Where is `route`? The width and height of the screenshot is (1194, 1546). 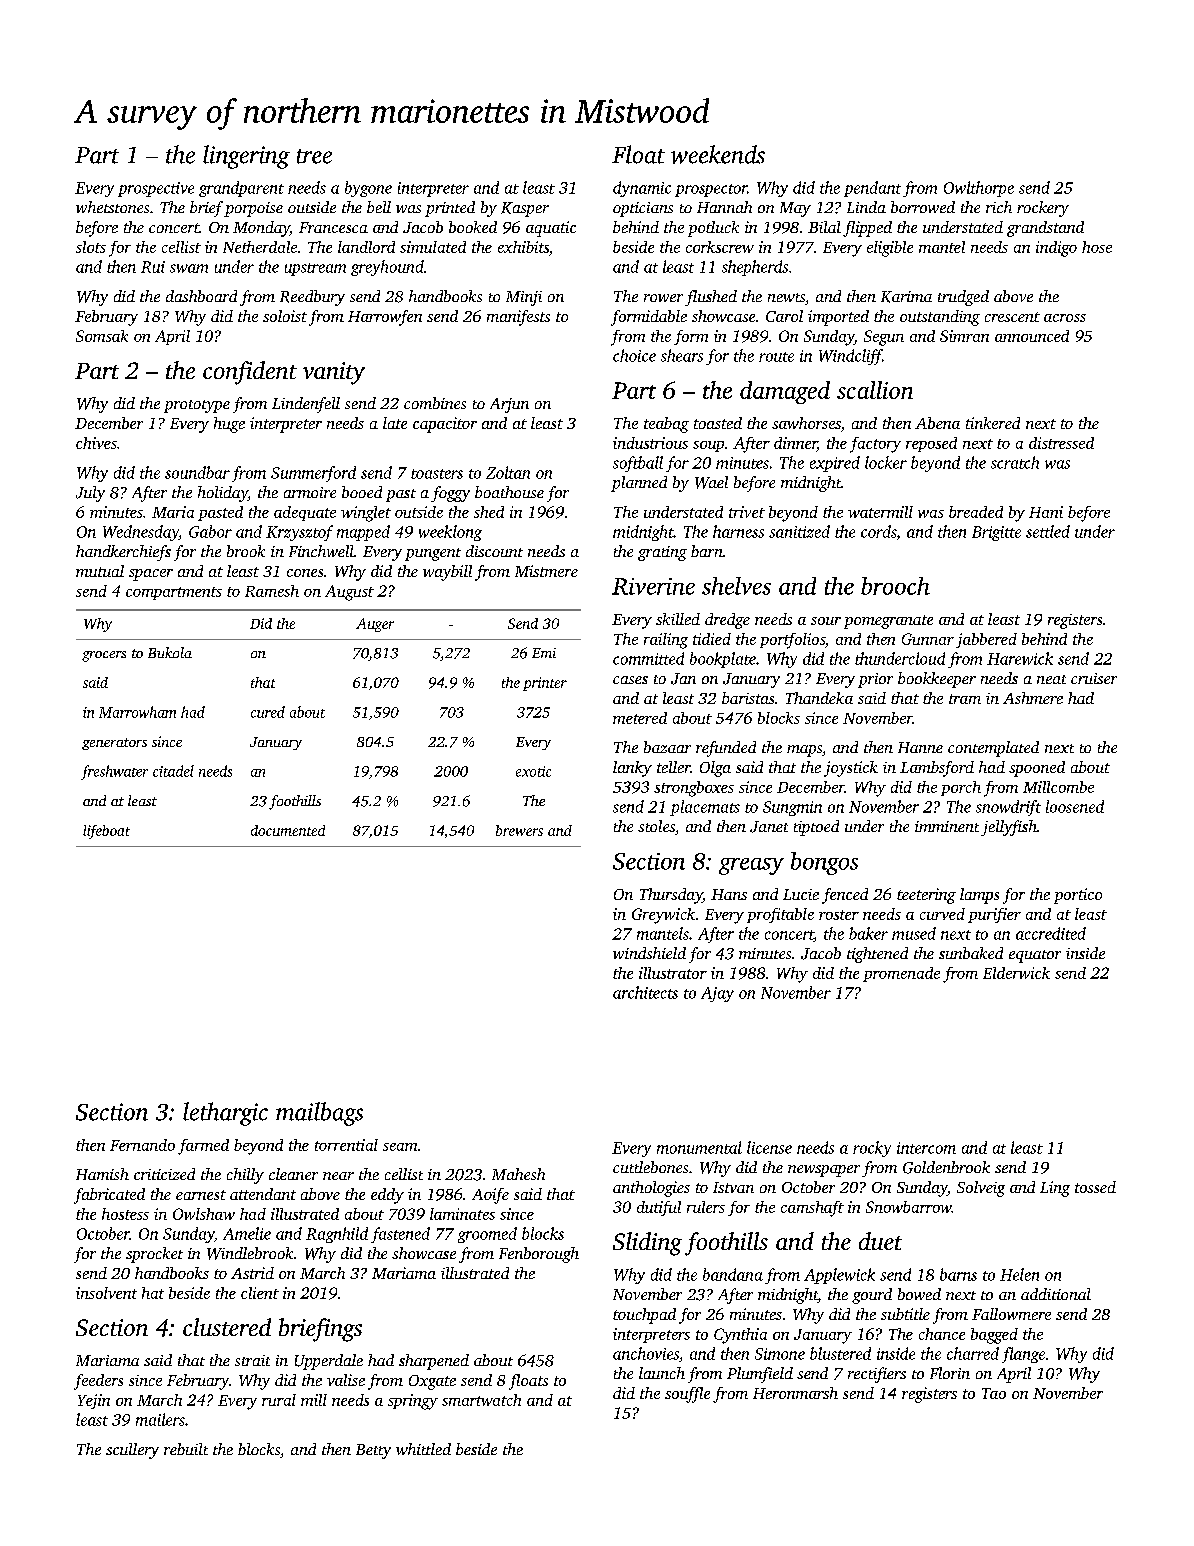
route is located at coordinates (776, 357).
